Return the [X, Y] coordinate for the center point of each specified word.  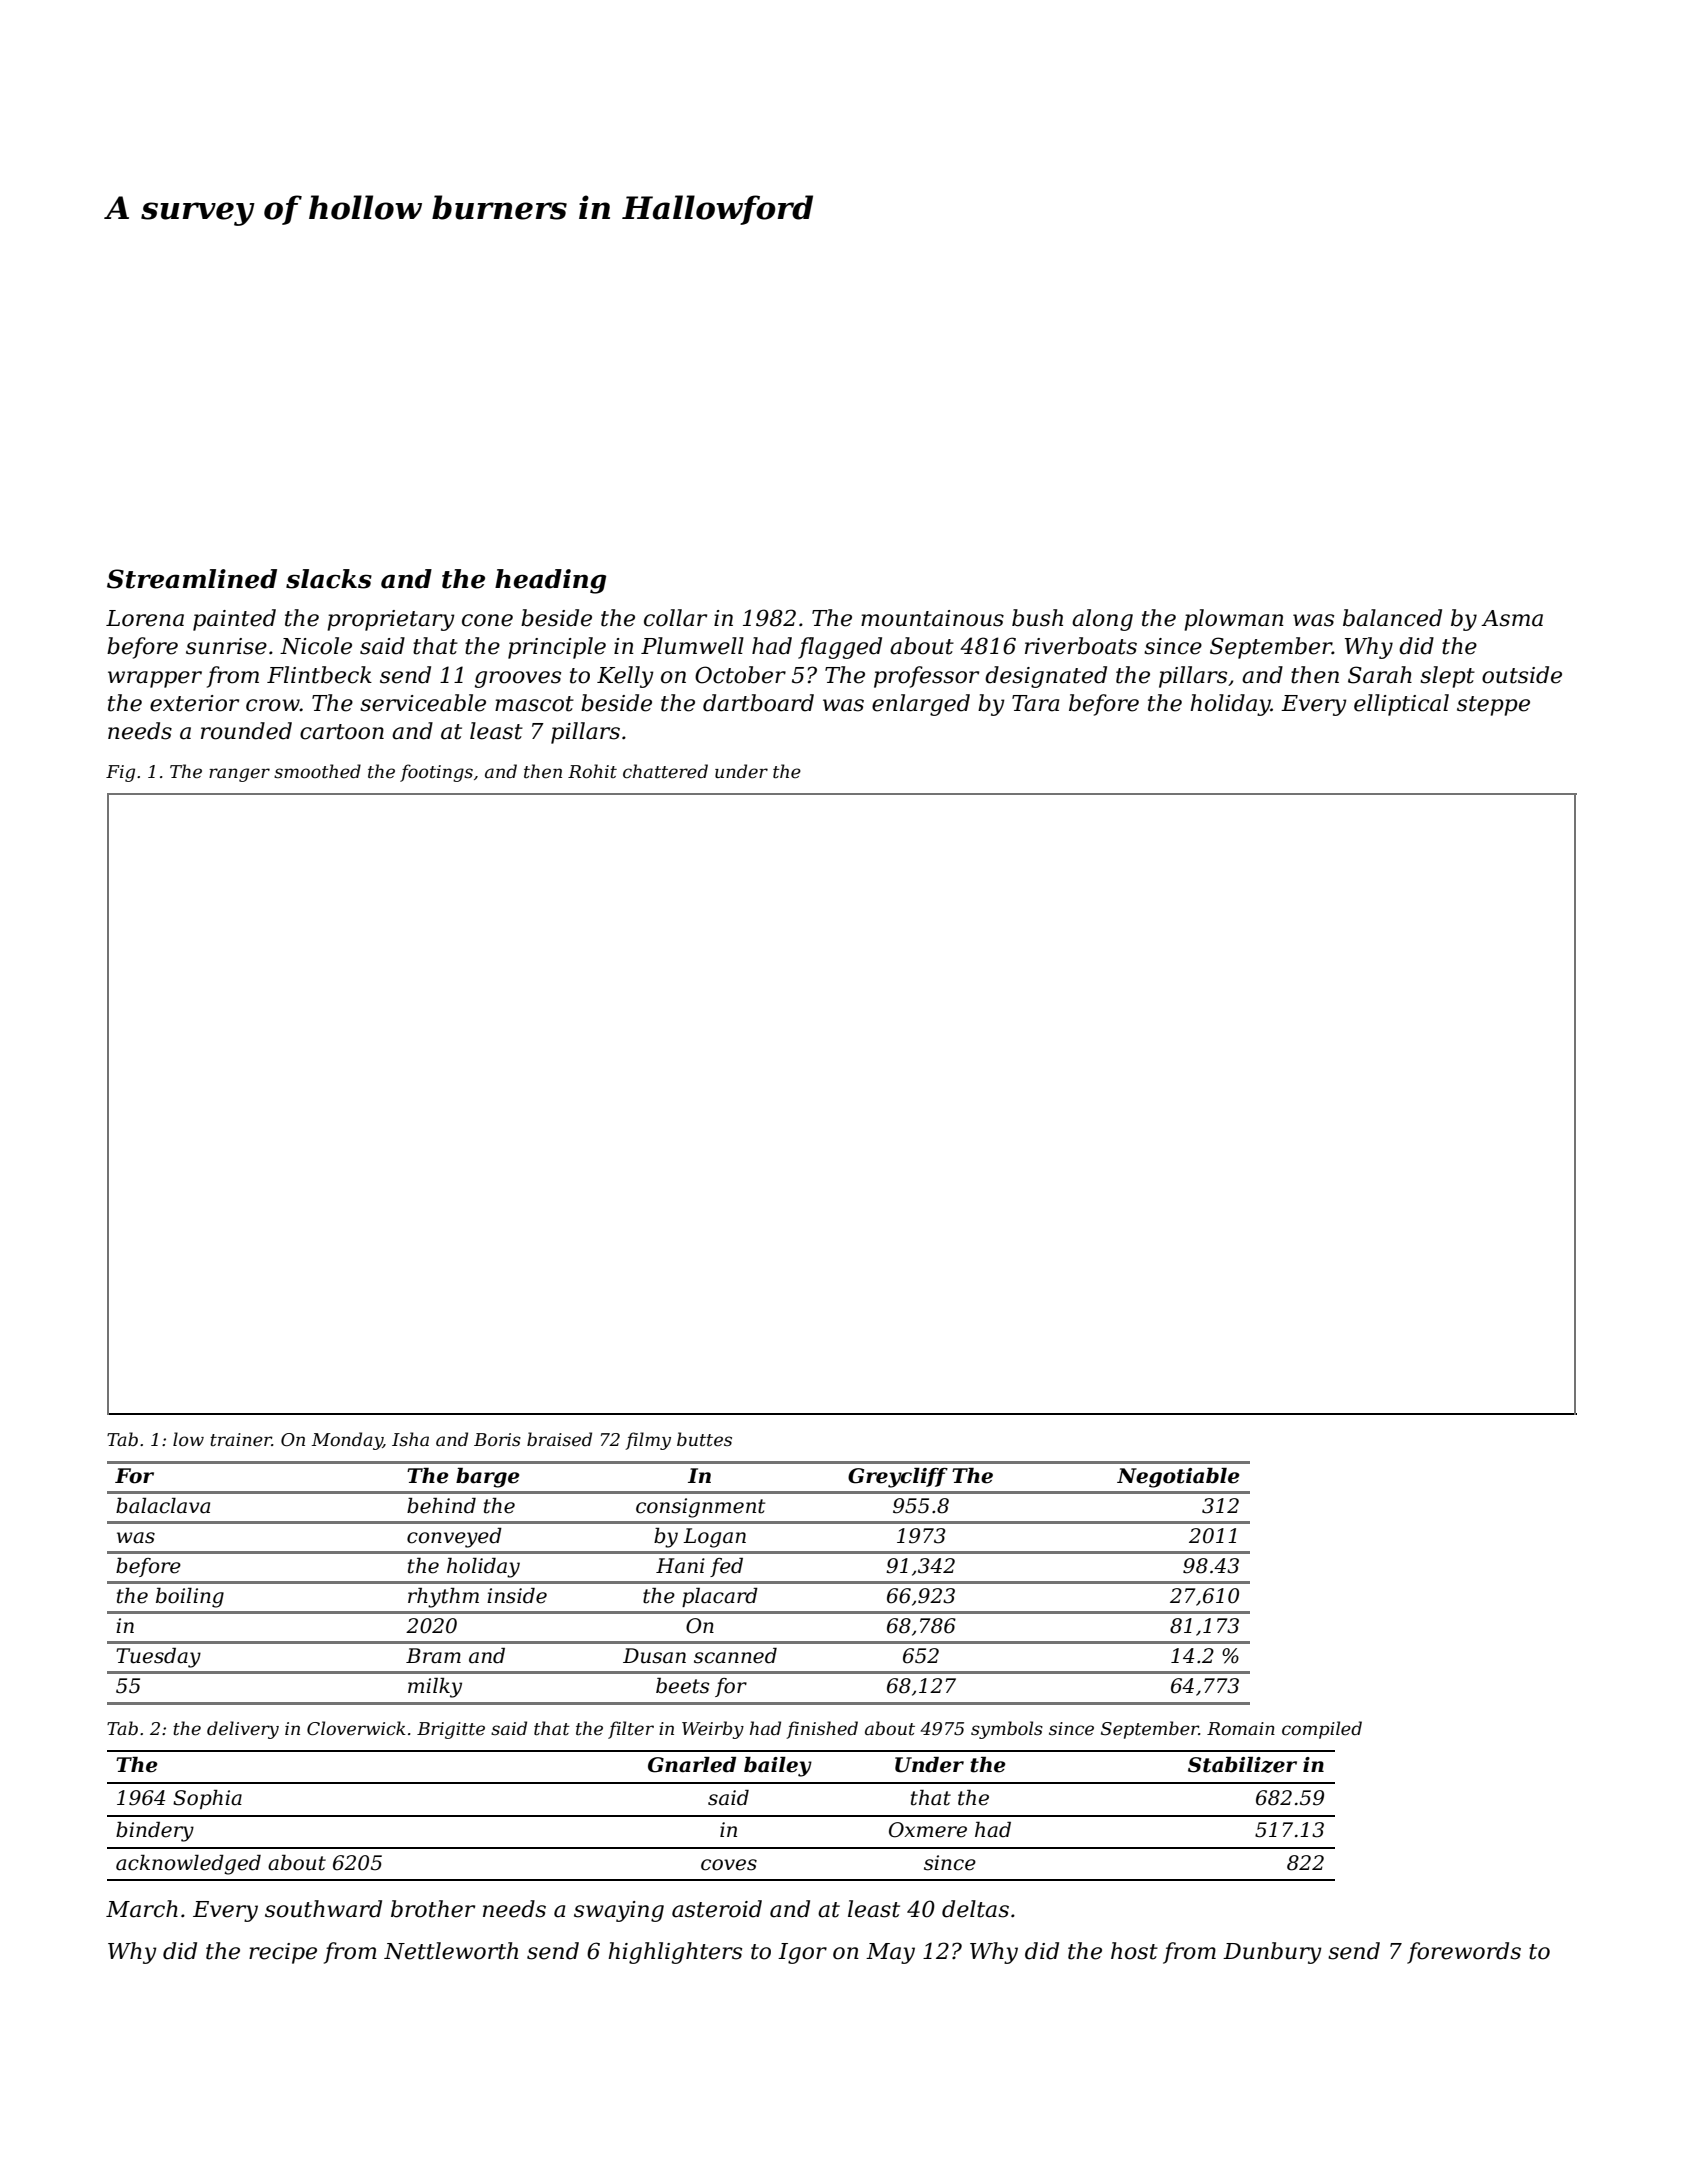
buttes [704, 1439]
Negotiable [1178, 1478]
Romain [1241, 1728]
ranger [239, 775]
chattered [665, 771]
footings [436, 773]
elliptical [1401, 705]
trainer [241, 1439]
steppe [1493, 706]
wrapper [155, 679]
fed [726, 1567]
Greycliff [898, 1478]
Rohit [592, 771]
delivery [243, 1730]
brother [433, 1909]
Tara [1035, 703]
